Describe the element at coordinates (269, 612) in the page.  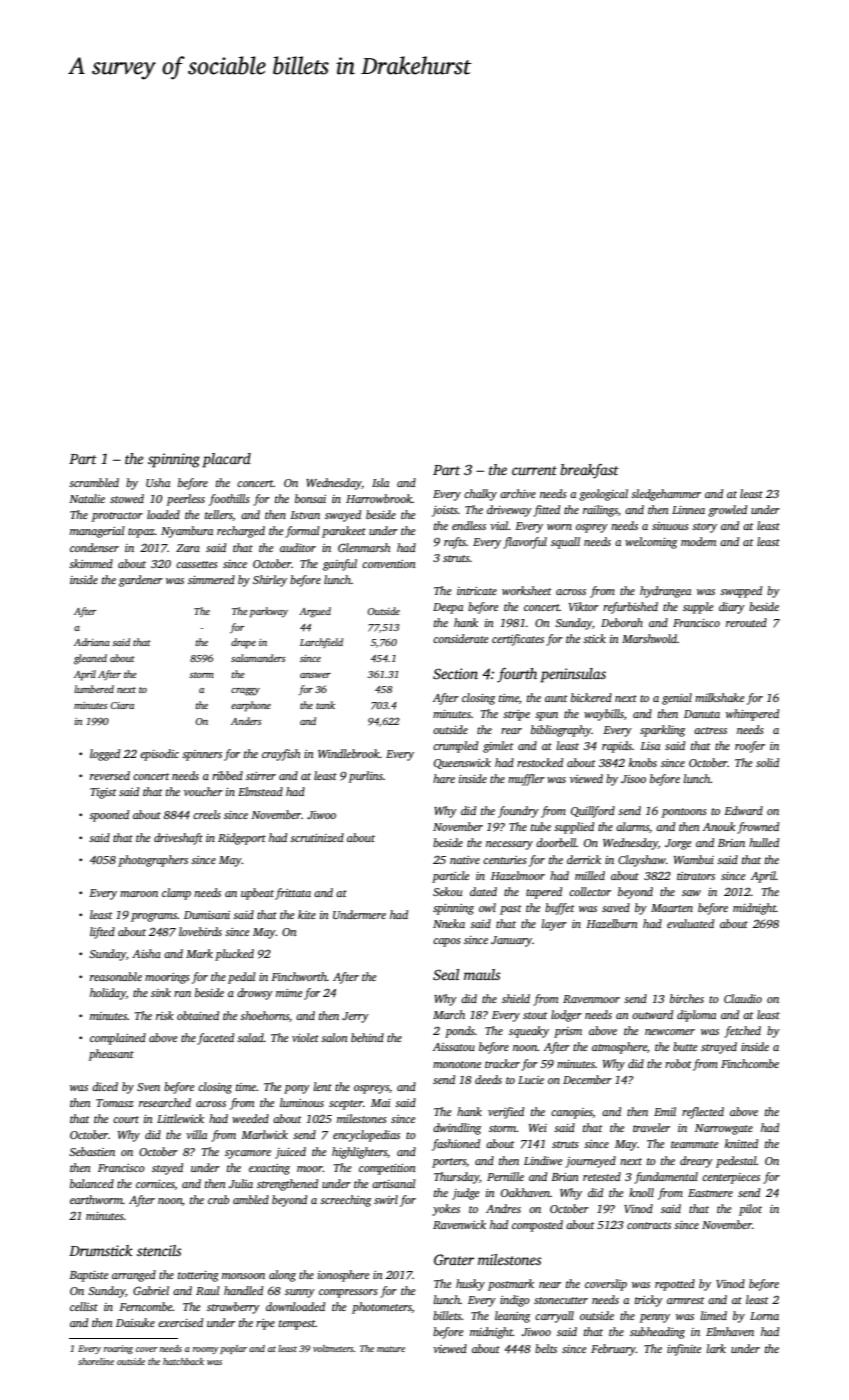
I see `parkway` at that location.
